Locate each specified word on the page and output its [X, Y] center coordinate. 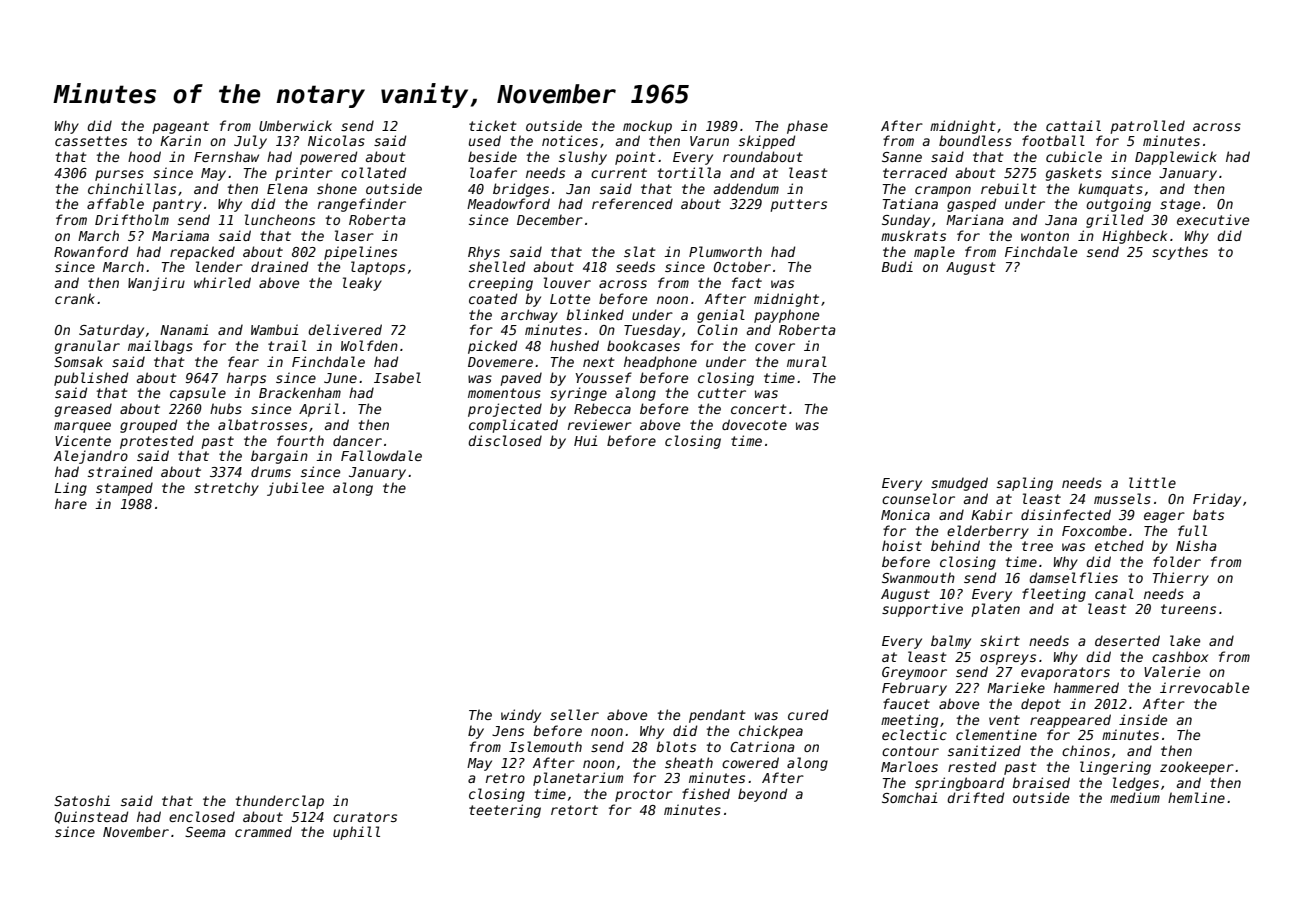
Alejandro [91, 457]
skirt [1000, 640]
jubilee [295, 489]
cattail [1073, 125]
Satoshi [82, 800]
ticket [493, 125]
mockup [647, 127]
